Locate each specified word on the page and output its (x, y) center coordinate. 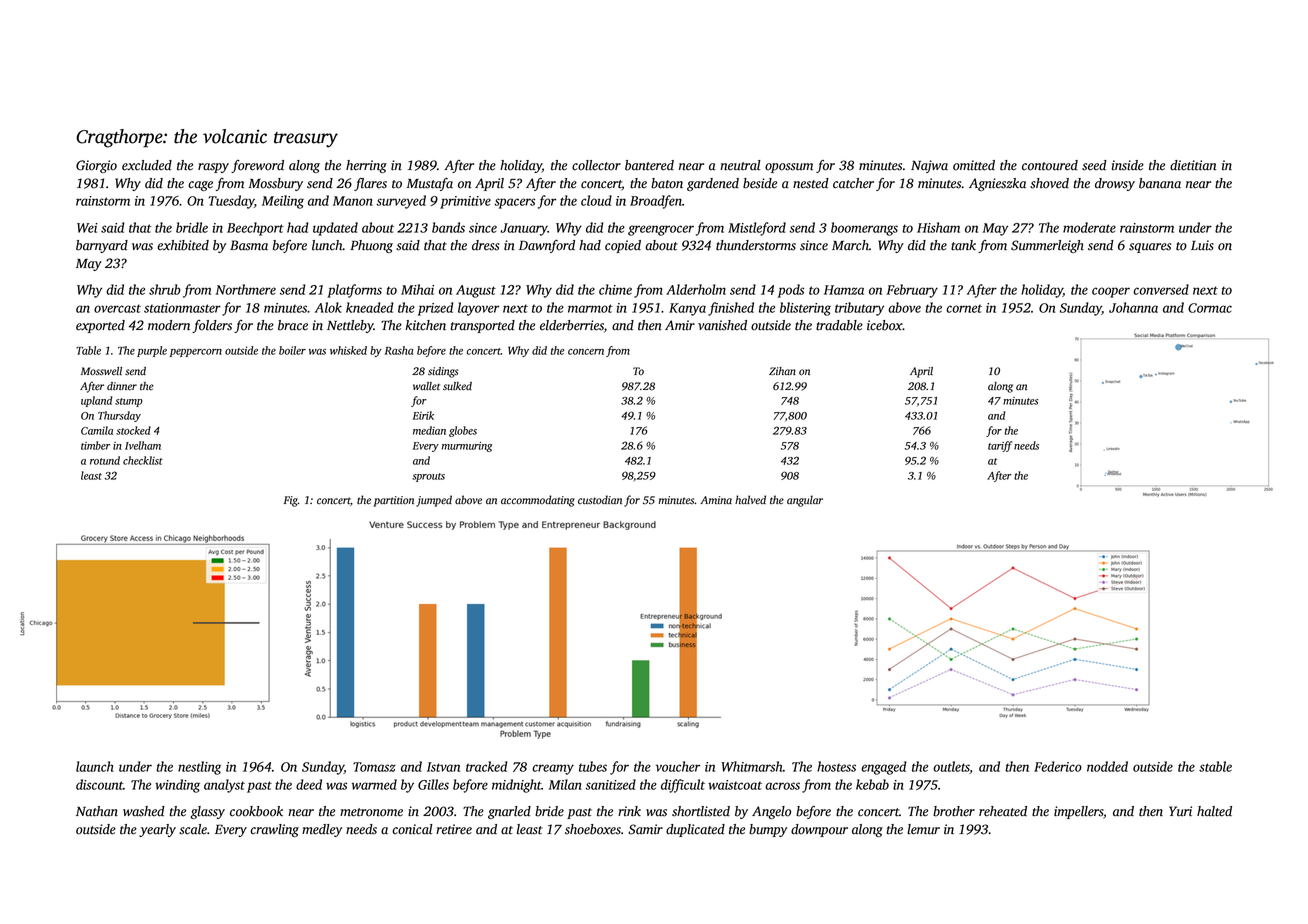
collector (596, 165)
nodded (1107, 766)
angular (805, 501)
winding (177, 786)
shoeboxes (593, 829)
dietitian (1193, 165)
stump (129, 402)
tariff (1000, 446)
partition (394, 501)
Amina (716, 500)
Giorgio (96, 166)
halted (1214, 811)
